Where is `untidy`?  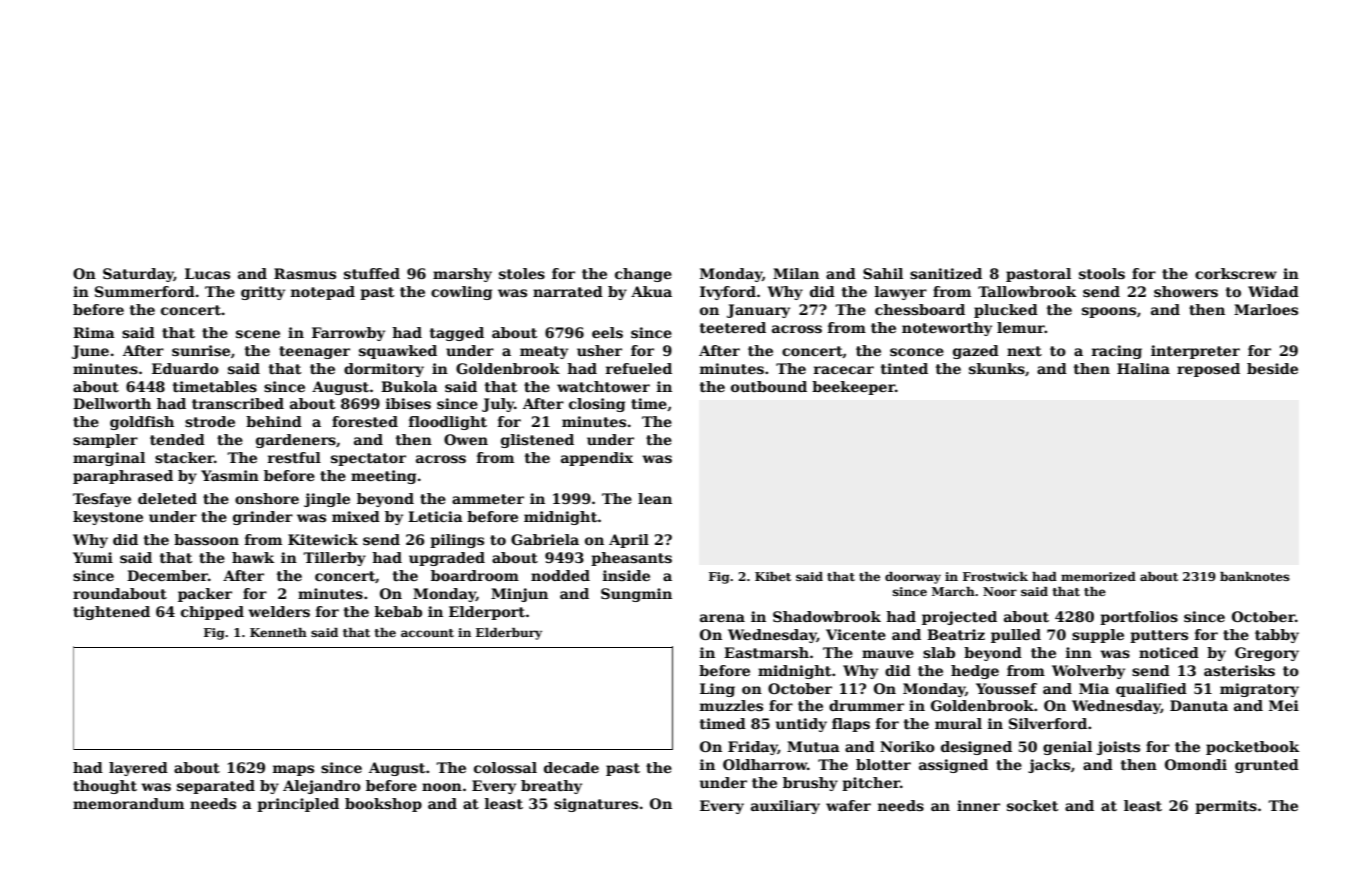 untidy is located at coordinates (801, 725).
